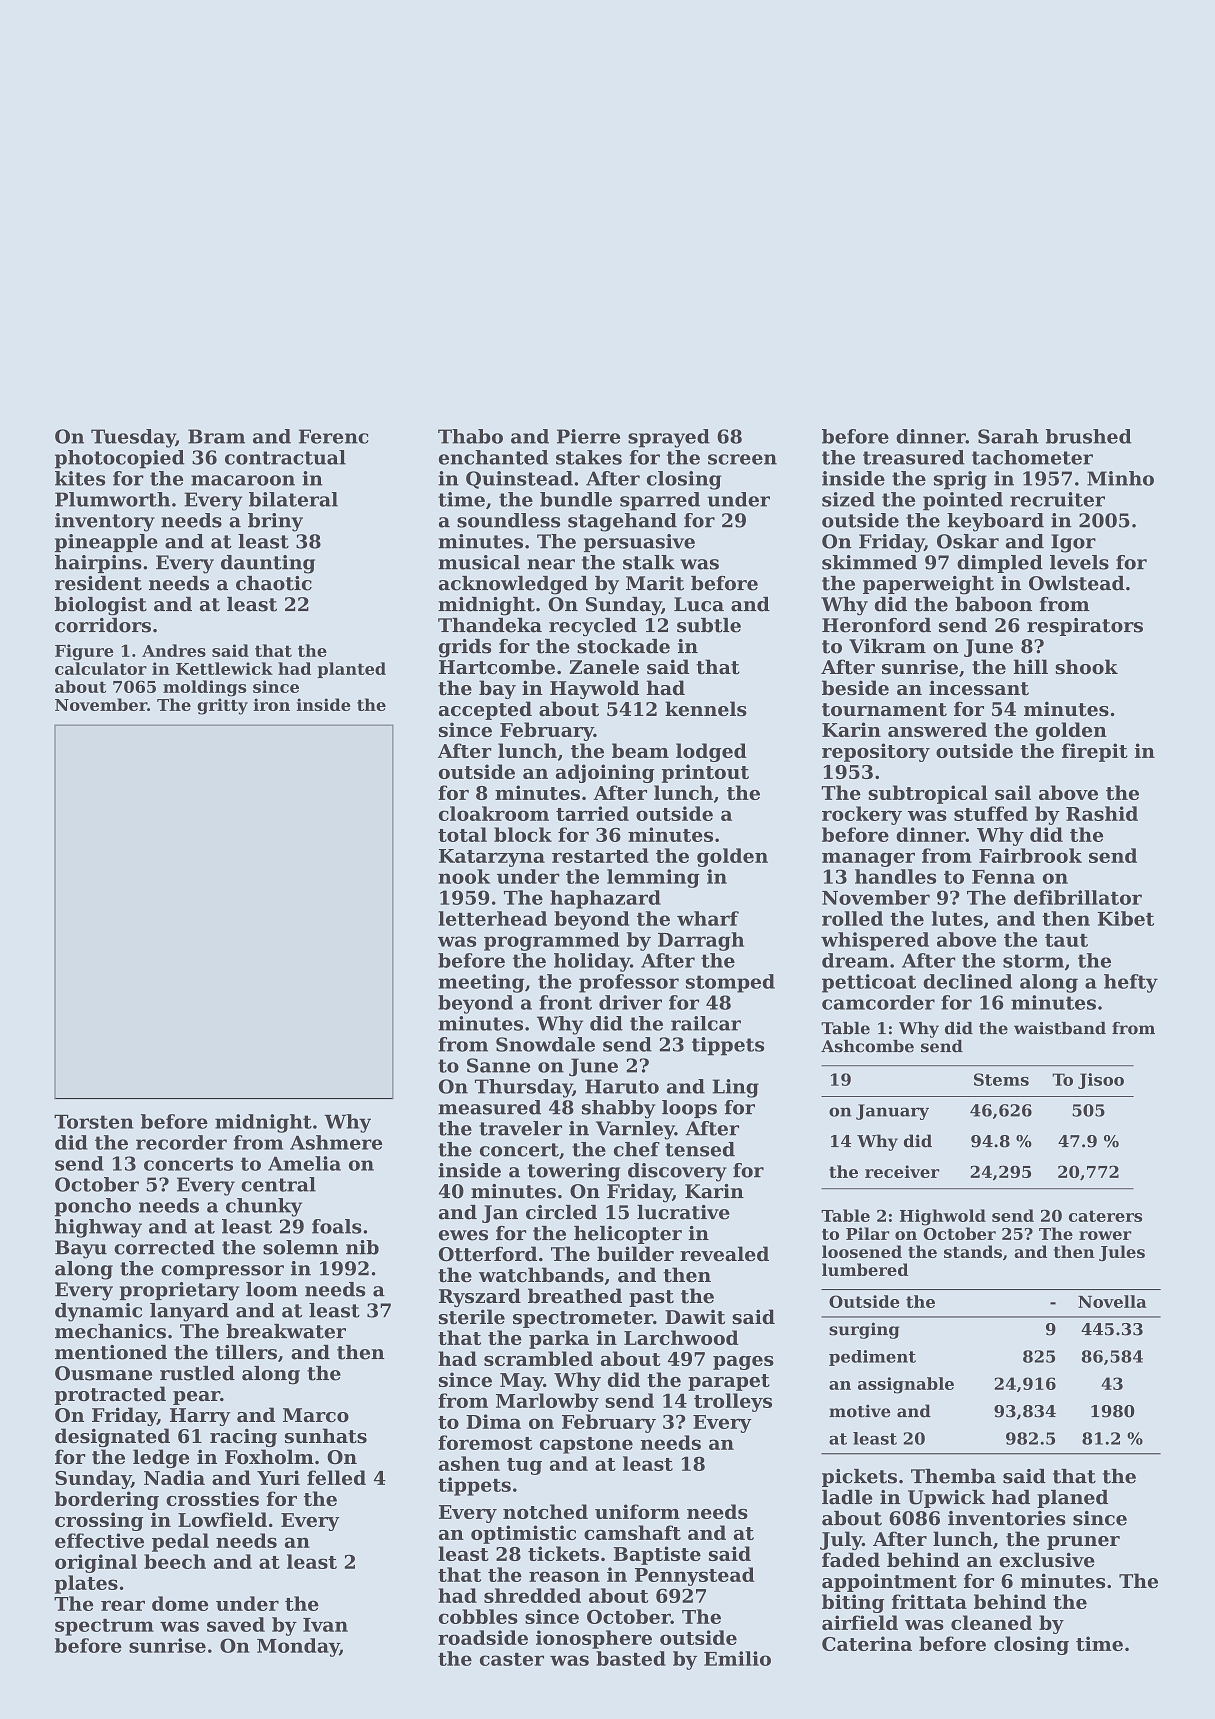 Image resolution: width=1215 pixels, height=1719 pixels. I want to click on dynamic, so click(98, 1312).
